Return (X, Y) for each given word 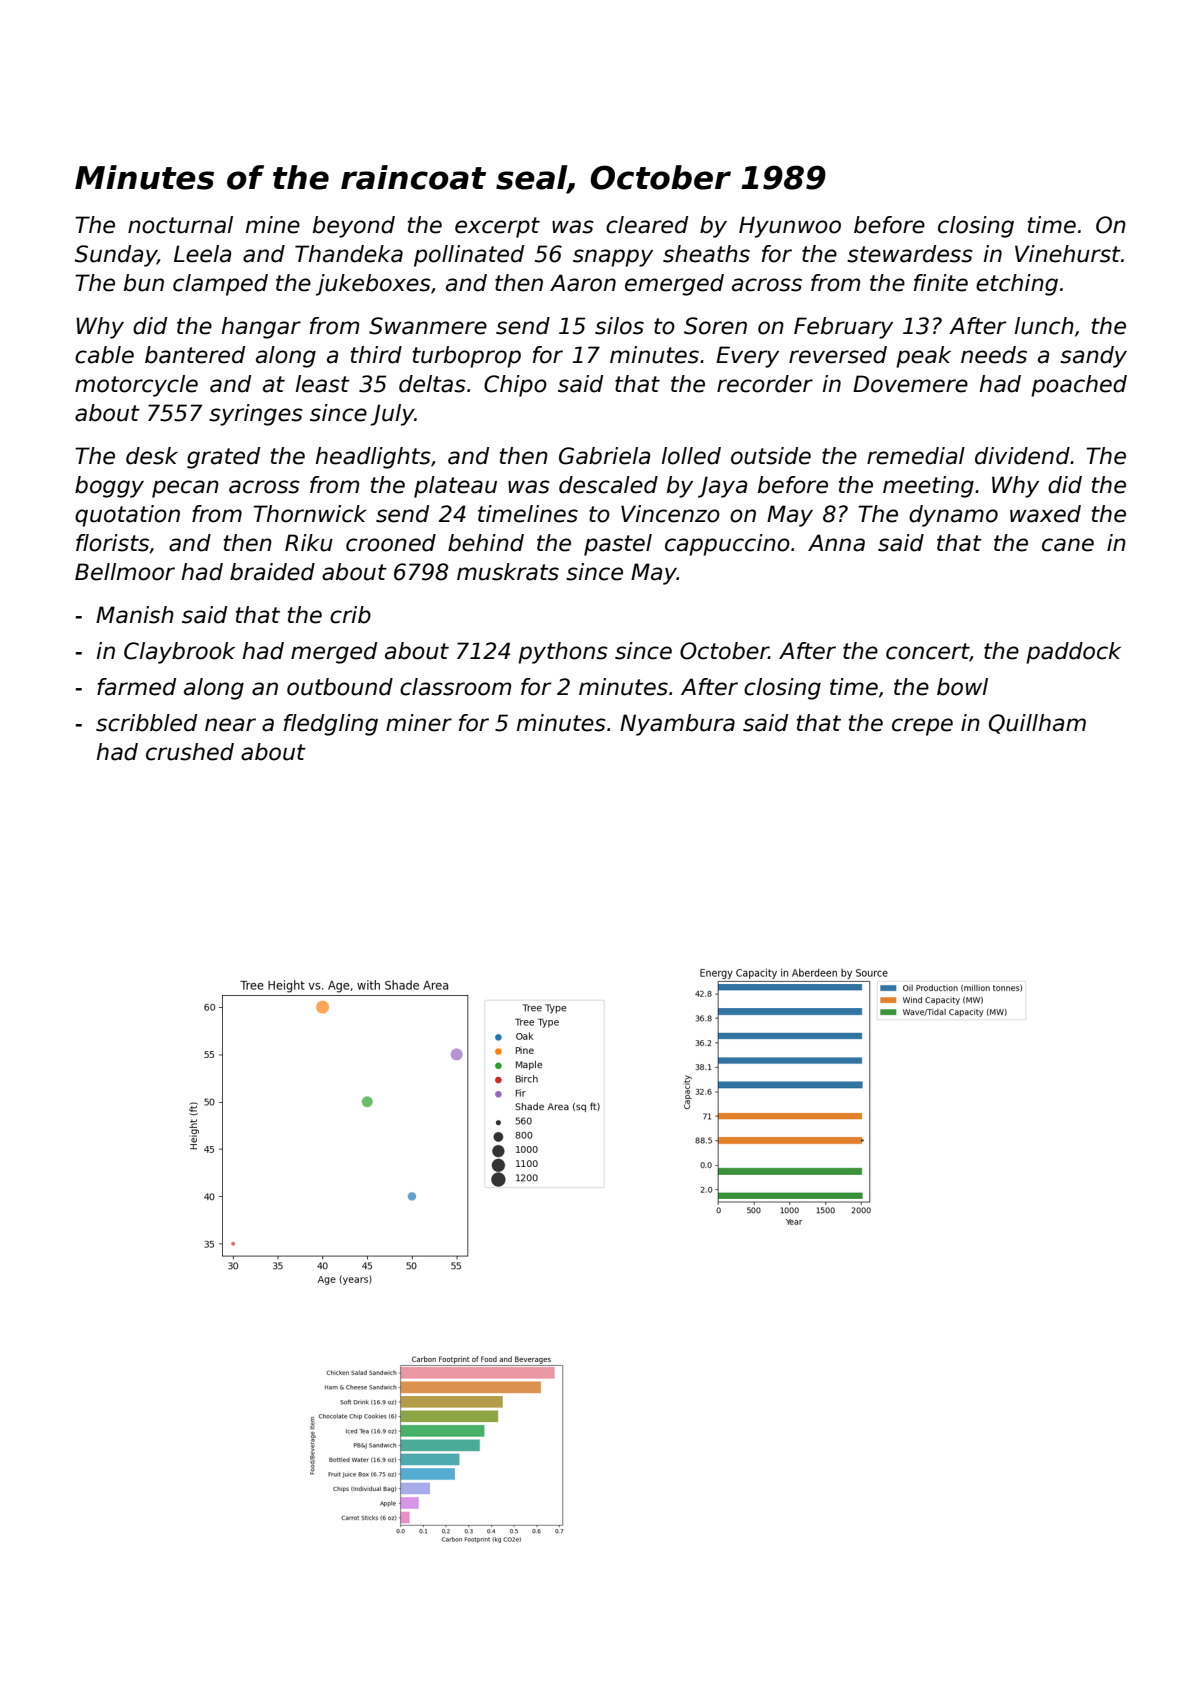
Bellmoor (125, 572)
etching (1017, 285)
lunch (1044, 326)
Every (747, 357)
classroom (455, 687)
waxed (1045, 514)
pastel (618, 545)
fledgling (331, 725)
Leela (202, 254)
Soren (715, 326)
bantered (195, 355)
